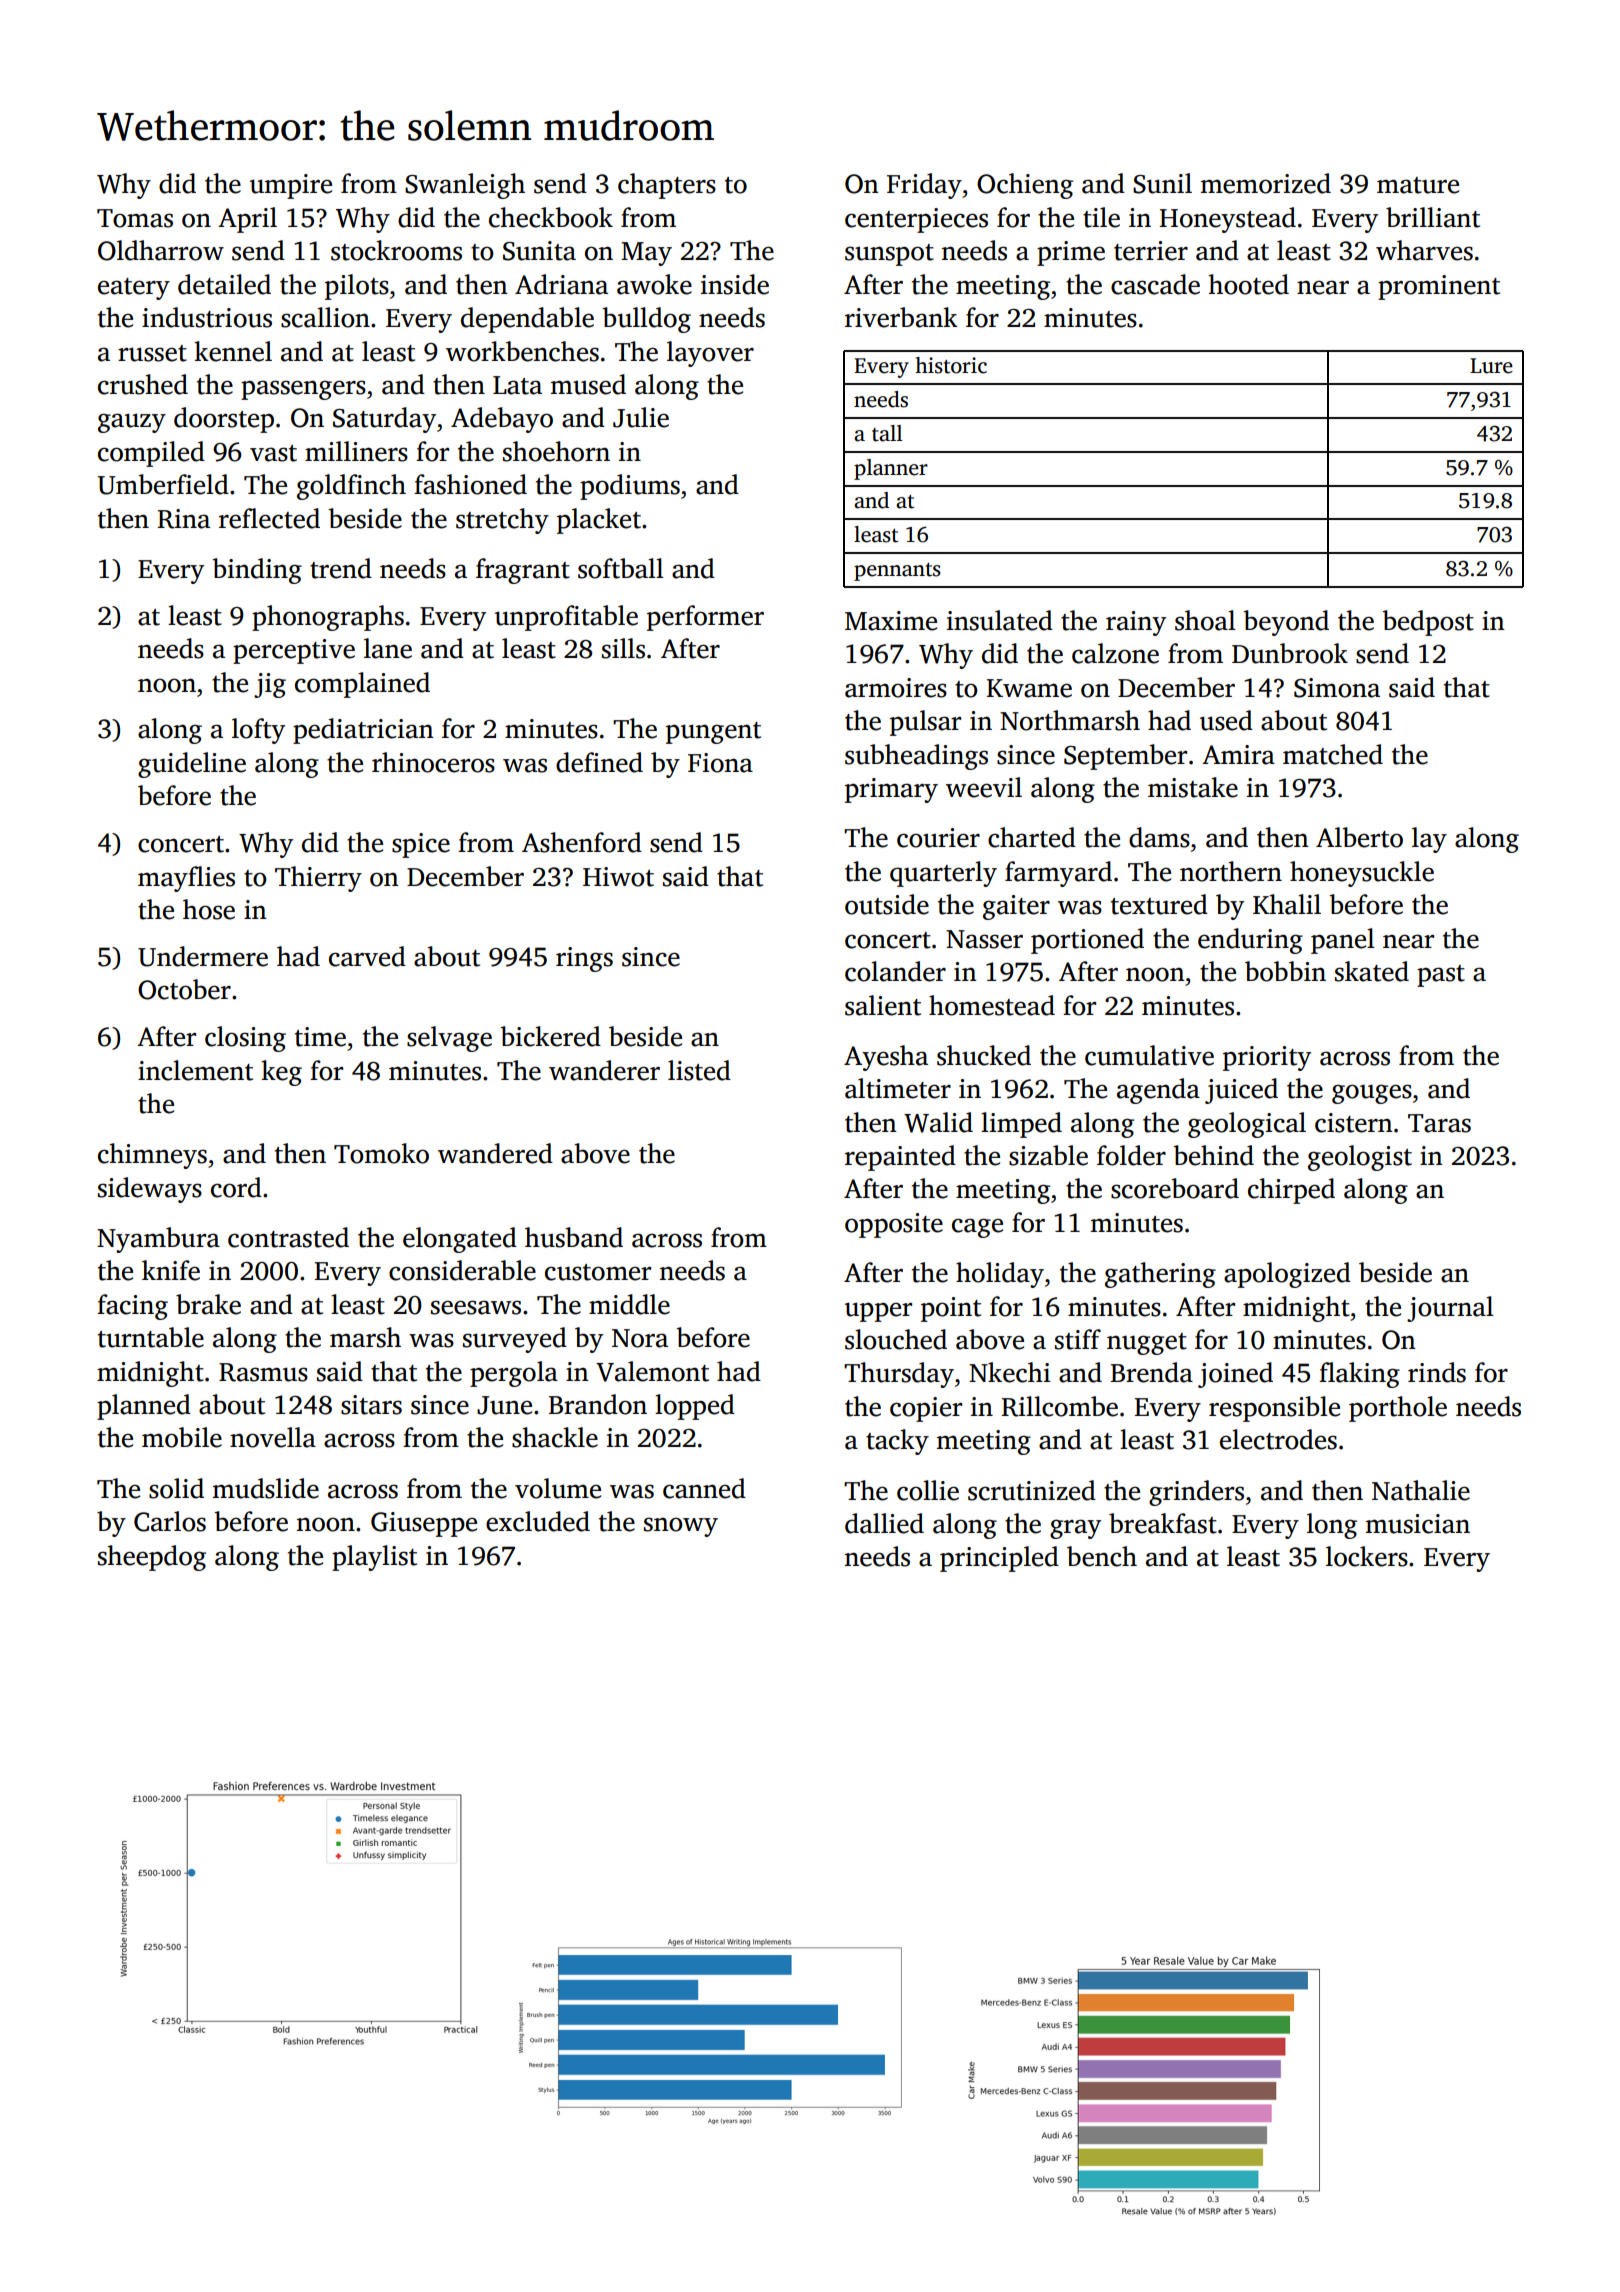 The image size is (1620, 2292). What do you see at coordinates (433, 762) in the screenshot?
I see `rhinoceros` at bounding box center [433, 762].
